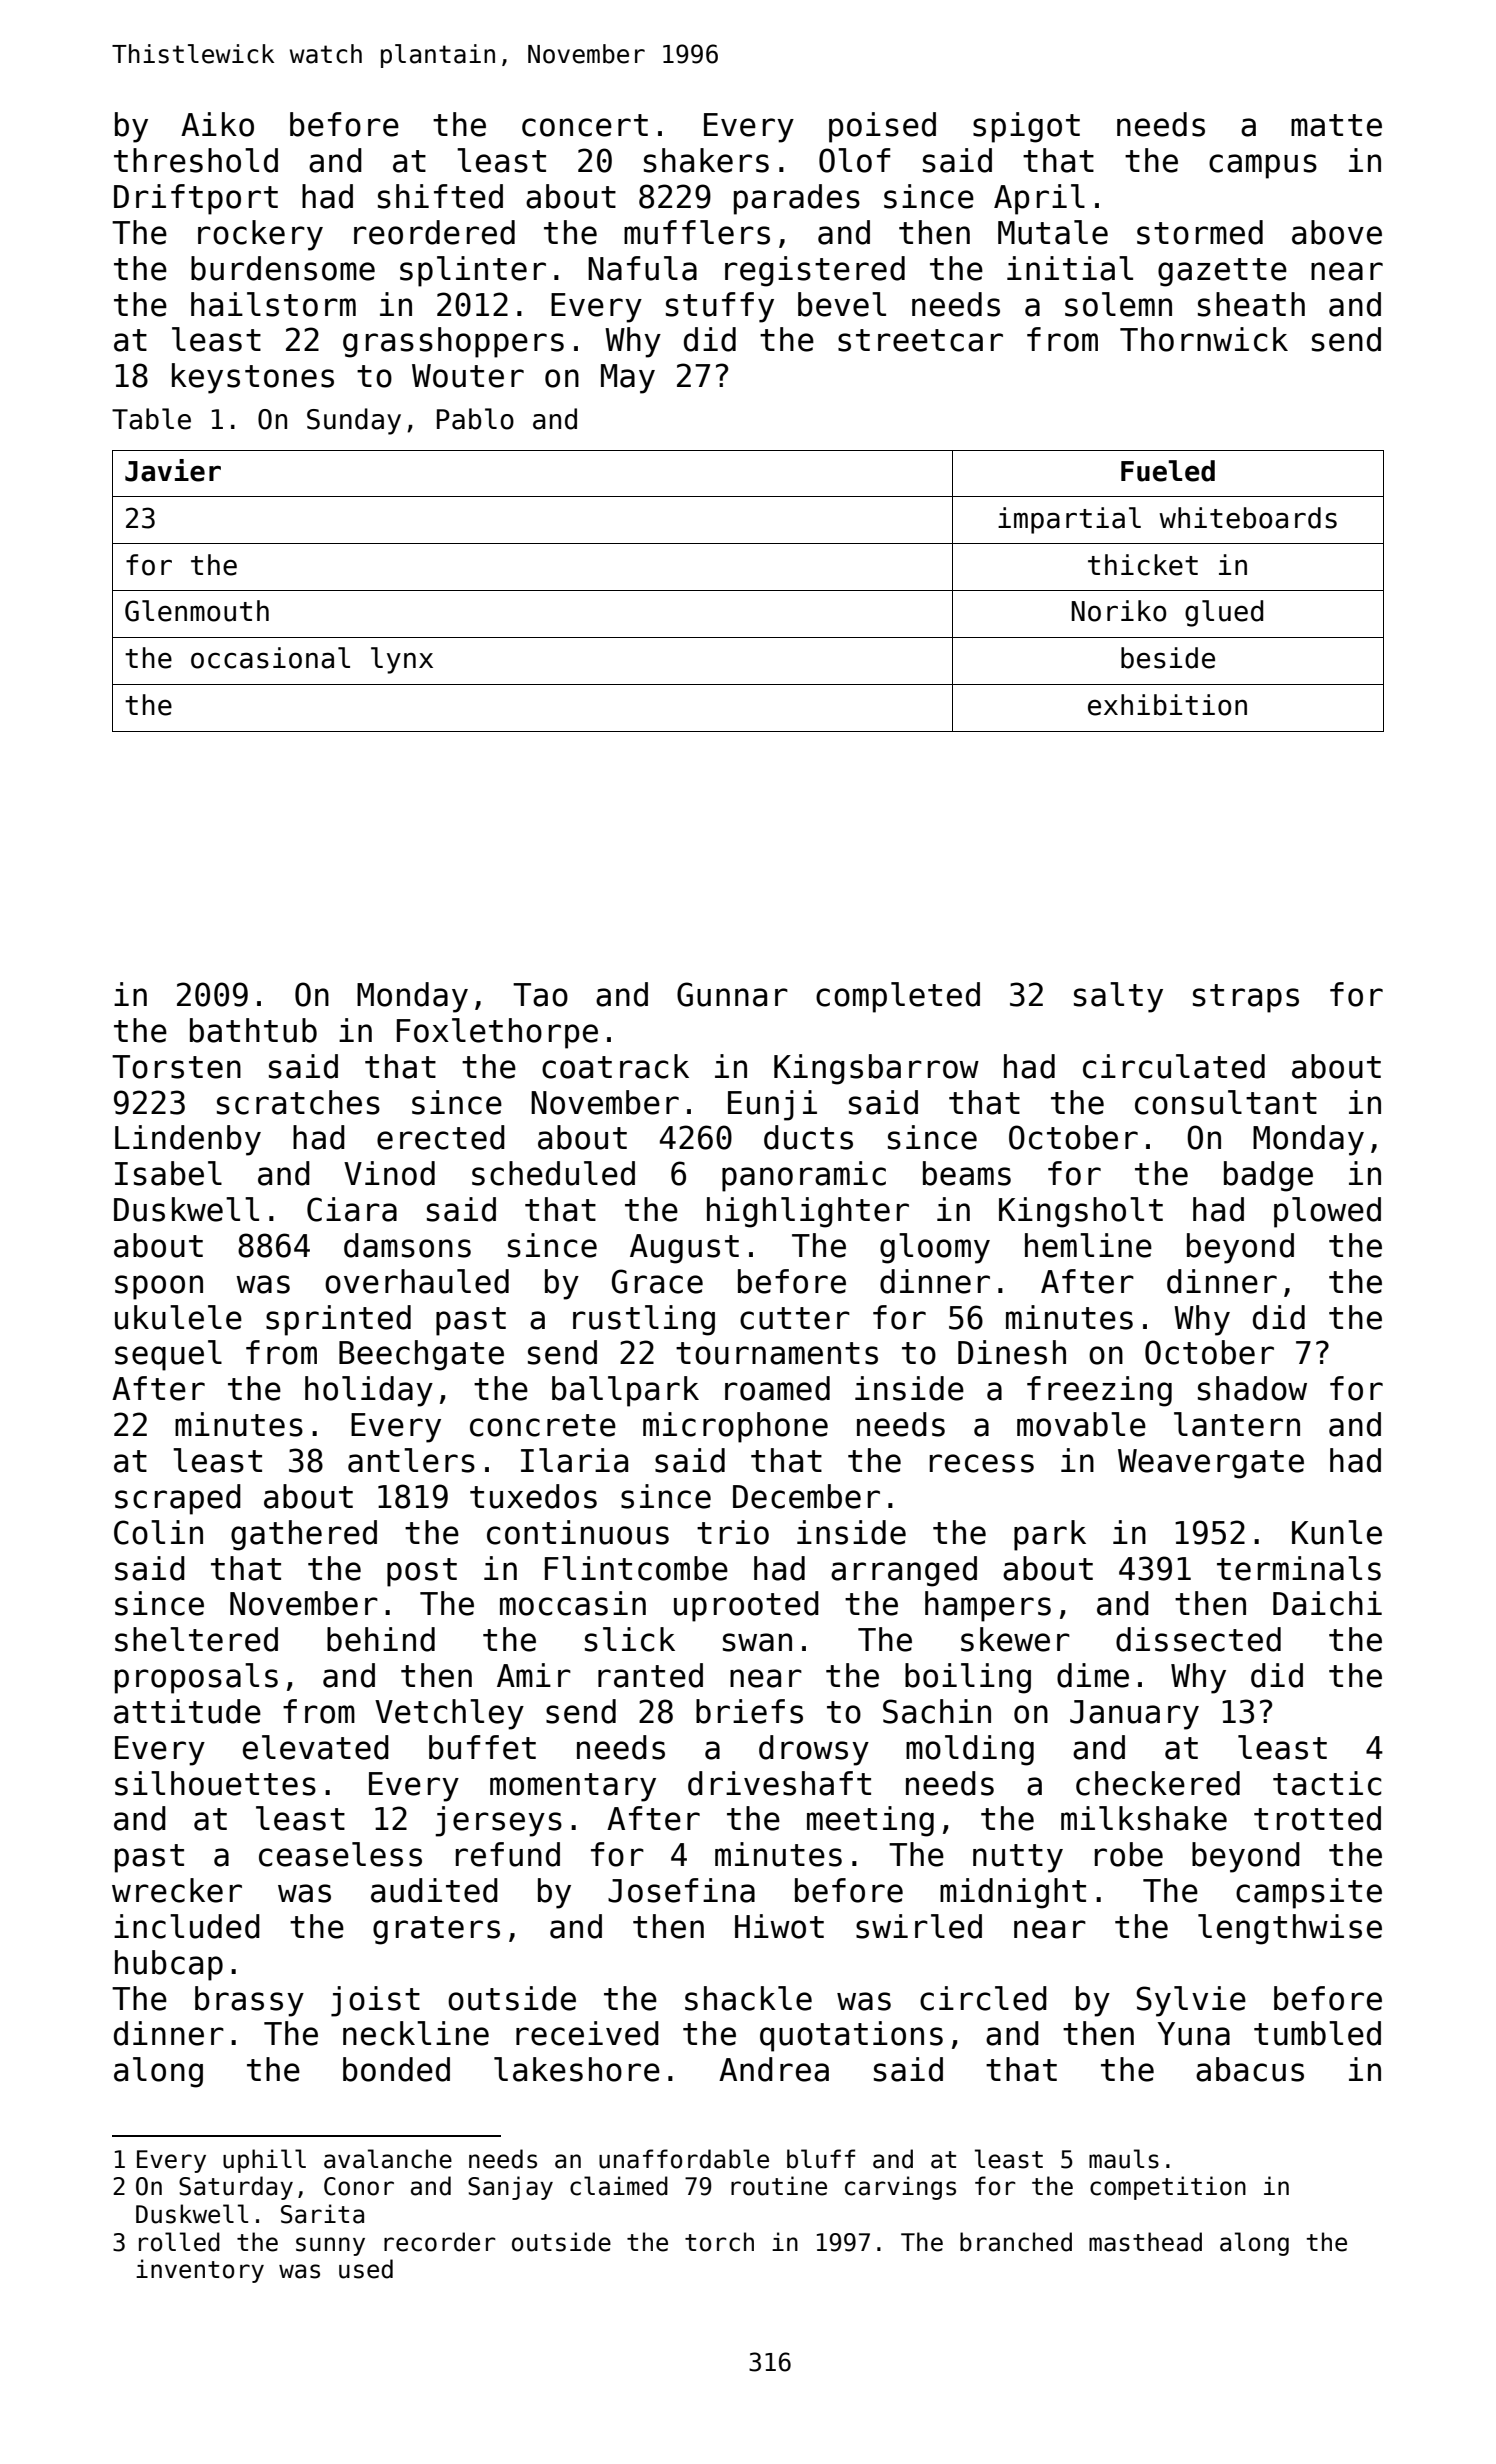  Describe the element at coordinates (1167, 705) in the document. I see `exhibition` at that location.
